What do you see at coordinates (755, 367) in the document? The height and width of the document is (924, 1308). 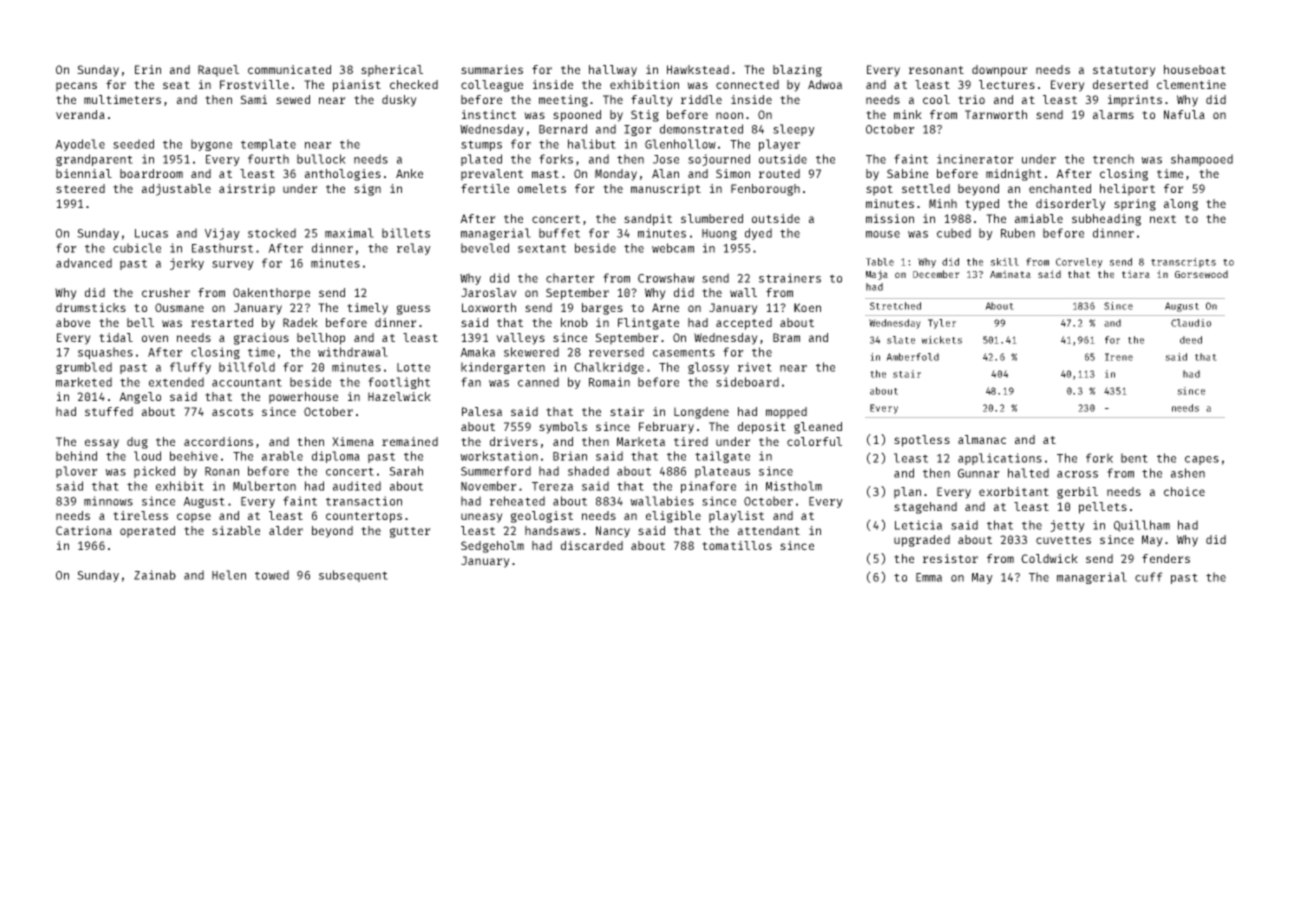 I see `rivet` at bounding box center [755, 367].
